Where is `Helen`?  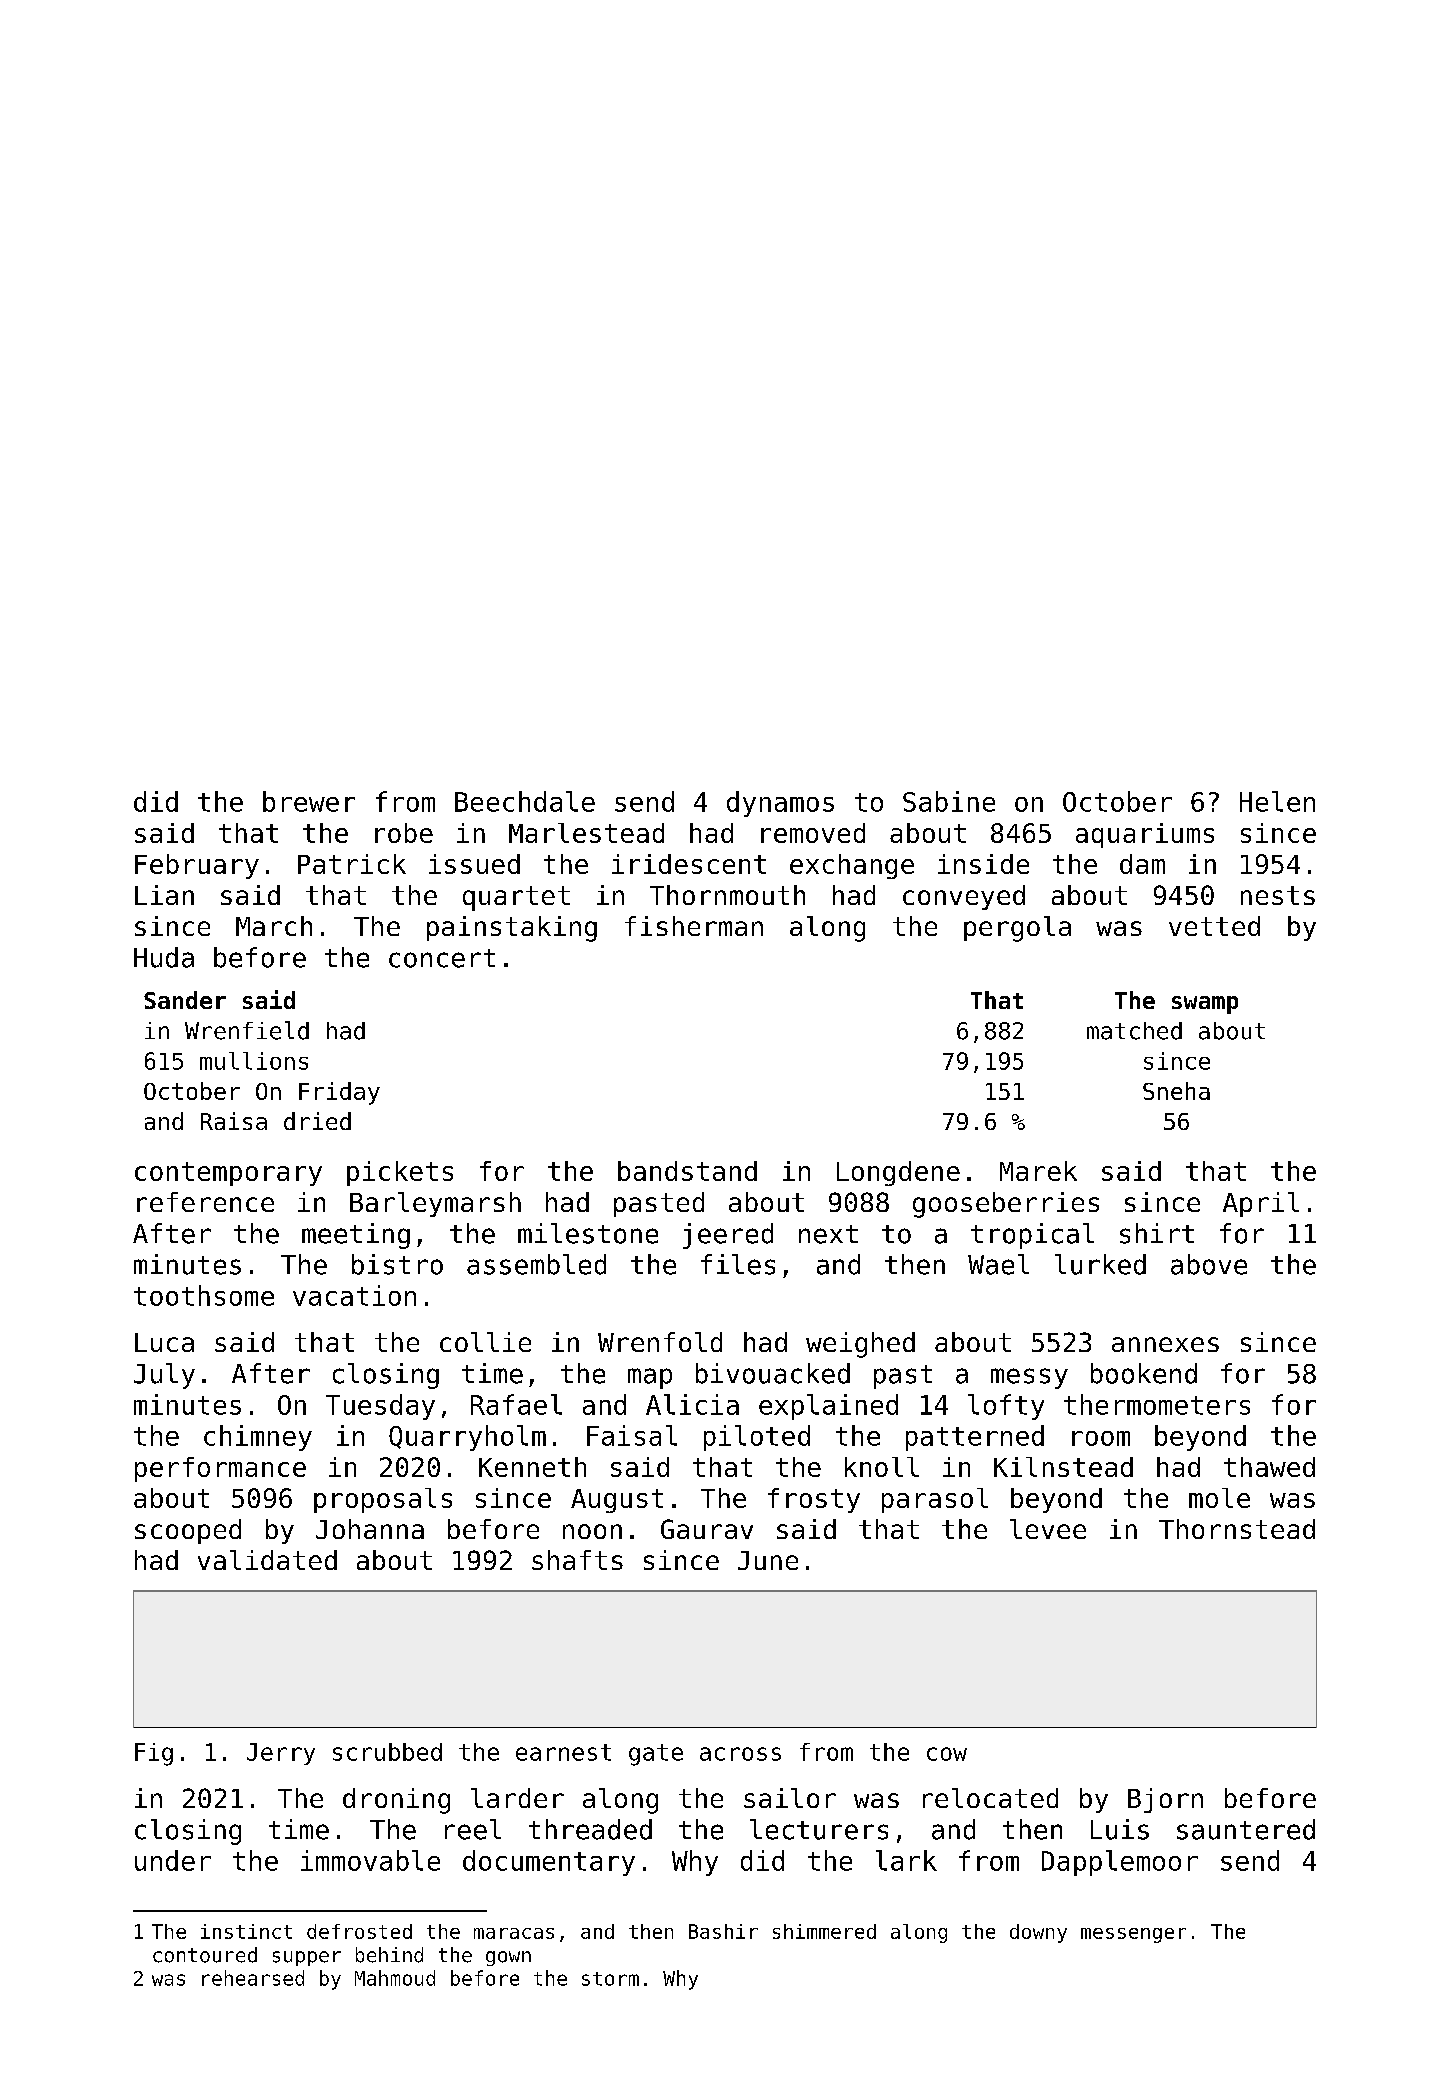
Helen is located at coordinates (1277, 801).
